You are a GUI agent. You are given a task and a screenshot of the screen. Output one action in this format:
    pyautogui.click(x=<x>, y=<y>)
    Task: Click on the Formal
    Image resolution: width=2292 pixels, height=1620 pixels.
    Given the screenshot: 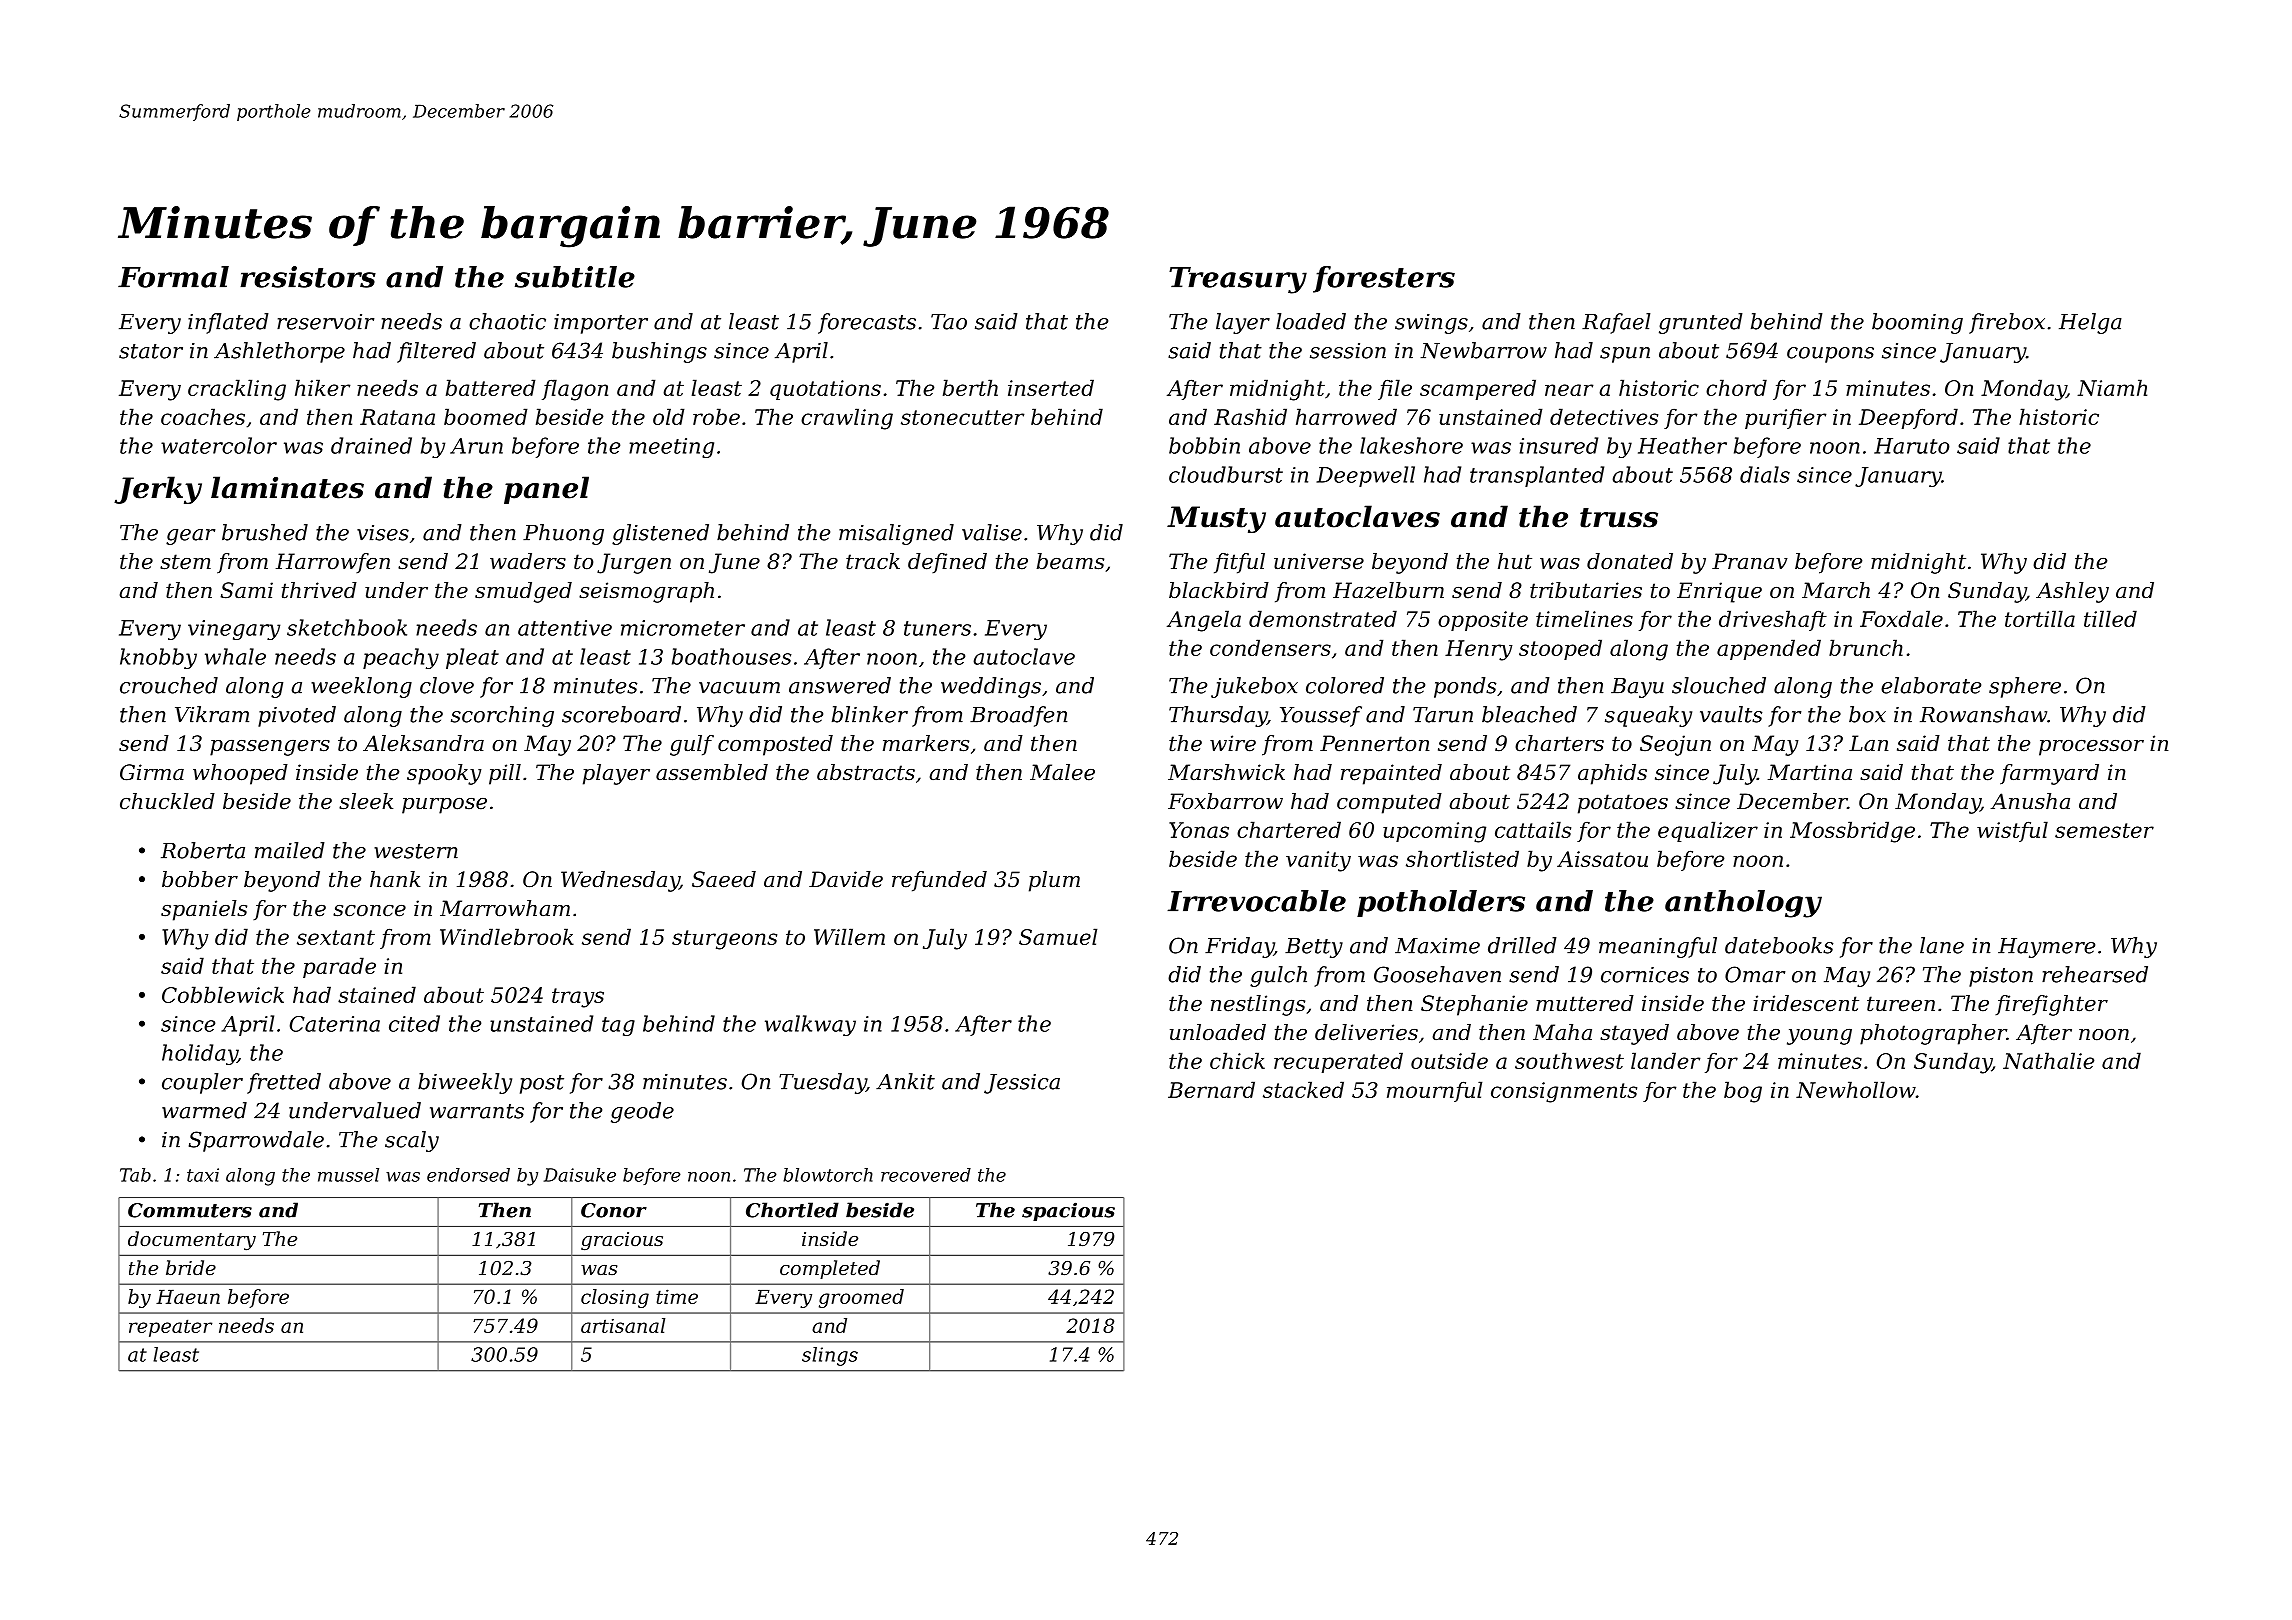 What is the action you would take?
    pyautogui.click(x=173, y=277)
